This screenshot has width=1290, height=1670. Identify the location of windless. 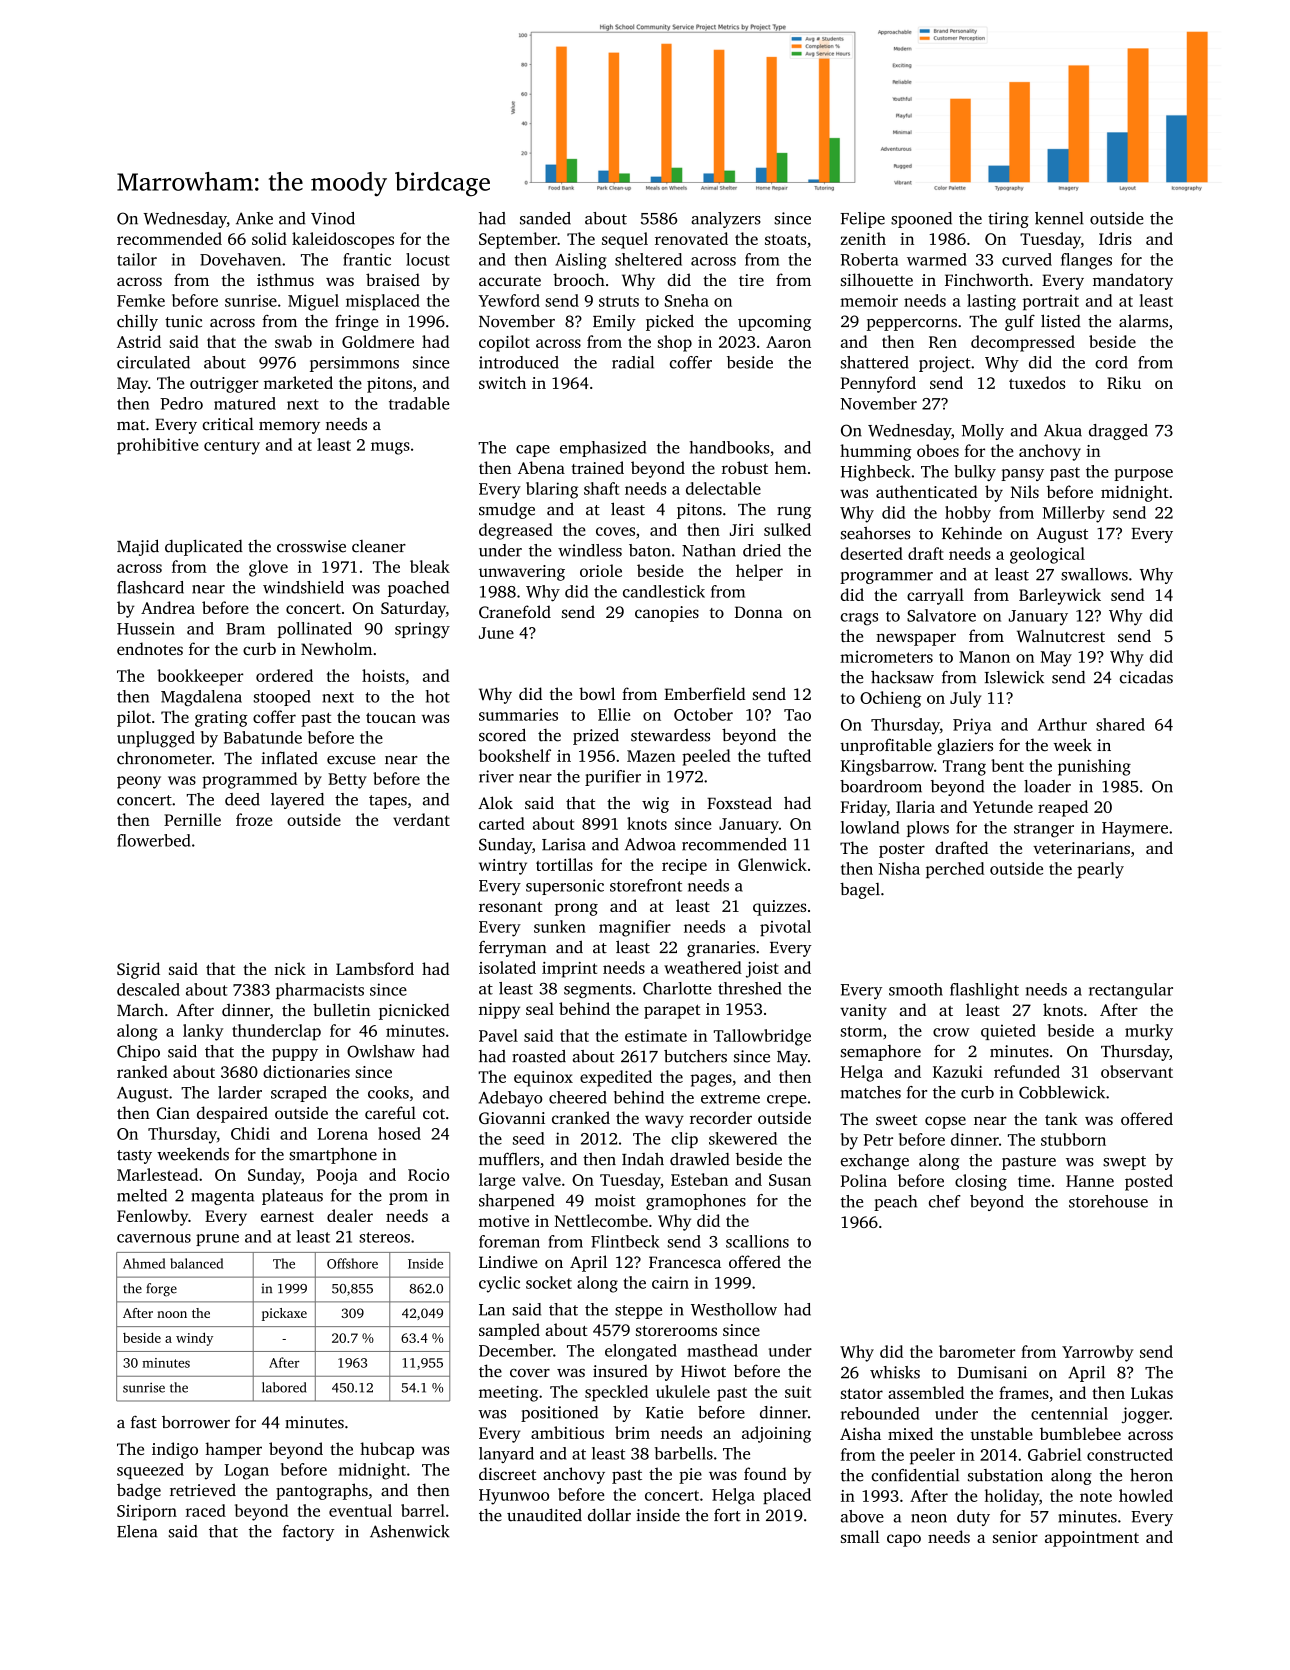
(590, 550).
